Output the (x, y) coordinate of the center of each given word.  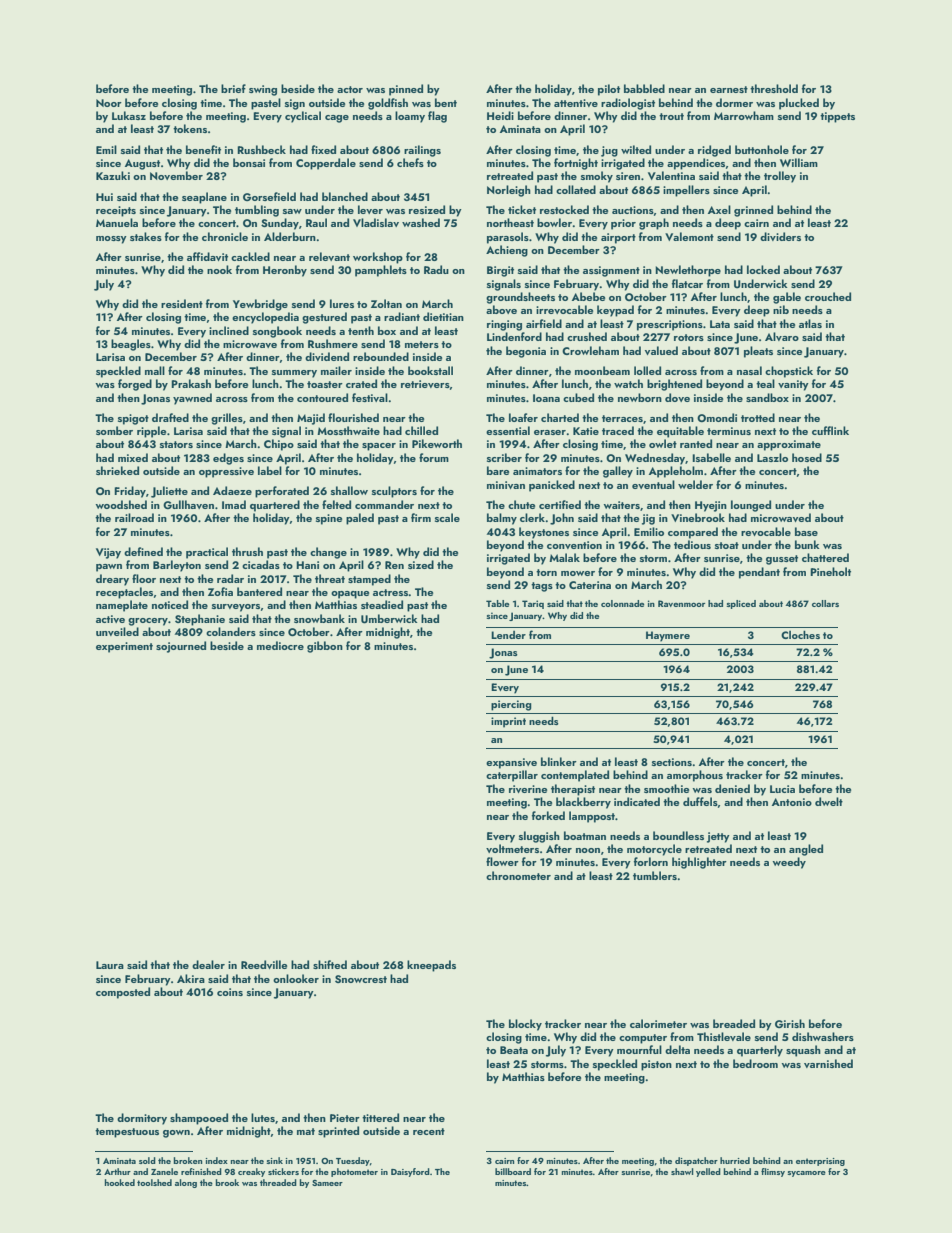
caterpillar (512, 776)
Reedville (264, 964)
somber (114, 430)
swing (263, 90)
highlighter (699, 863)
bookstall (430, 370)
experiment (124, 647)
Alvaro (782, 336)
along (186, 1183)
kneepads (431, 966)
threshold (774, 88)
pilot (609, 90)
